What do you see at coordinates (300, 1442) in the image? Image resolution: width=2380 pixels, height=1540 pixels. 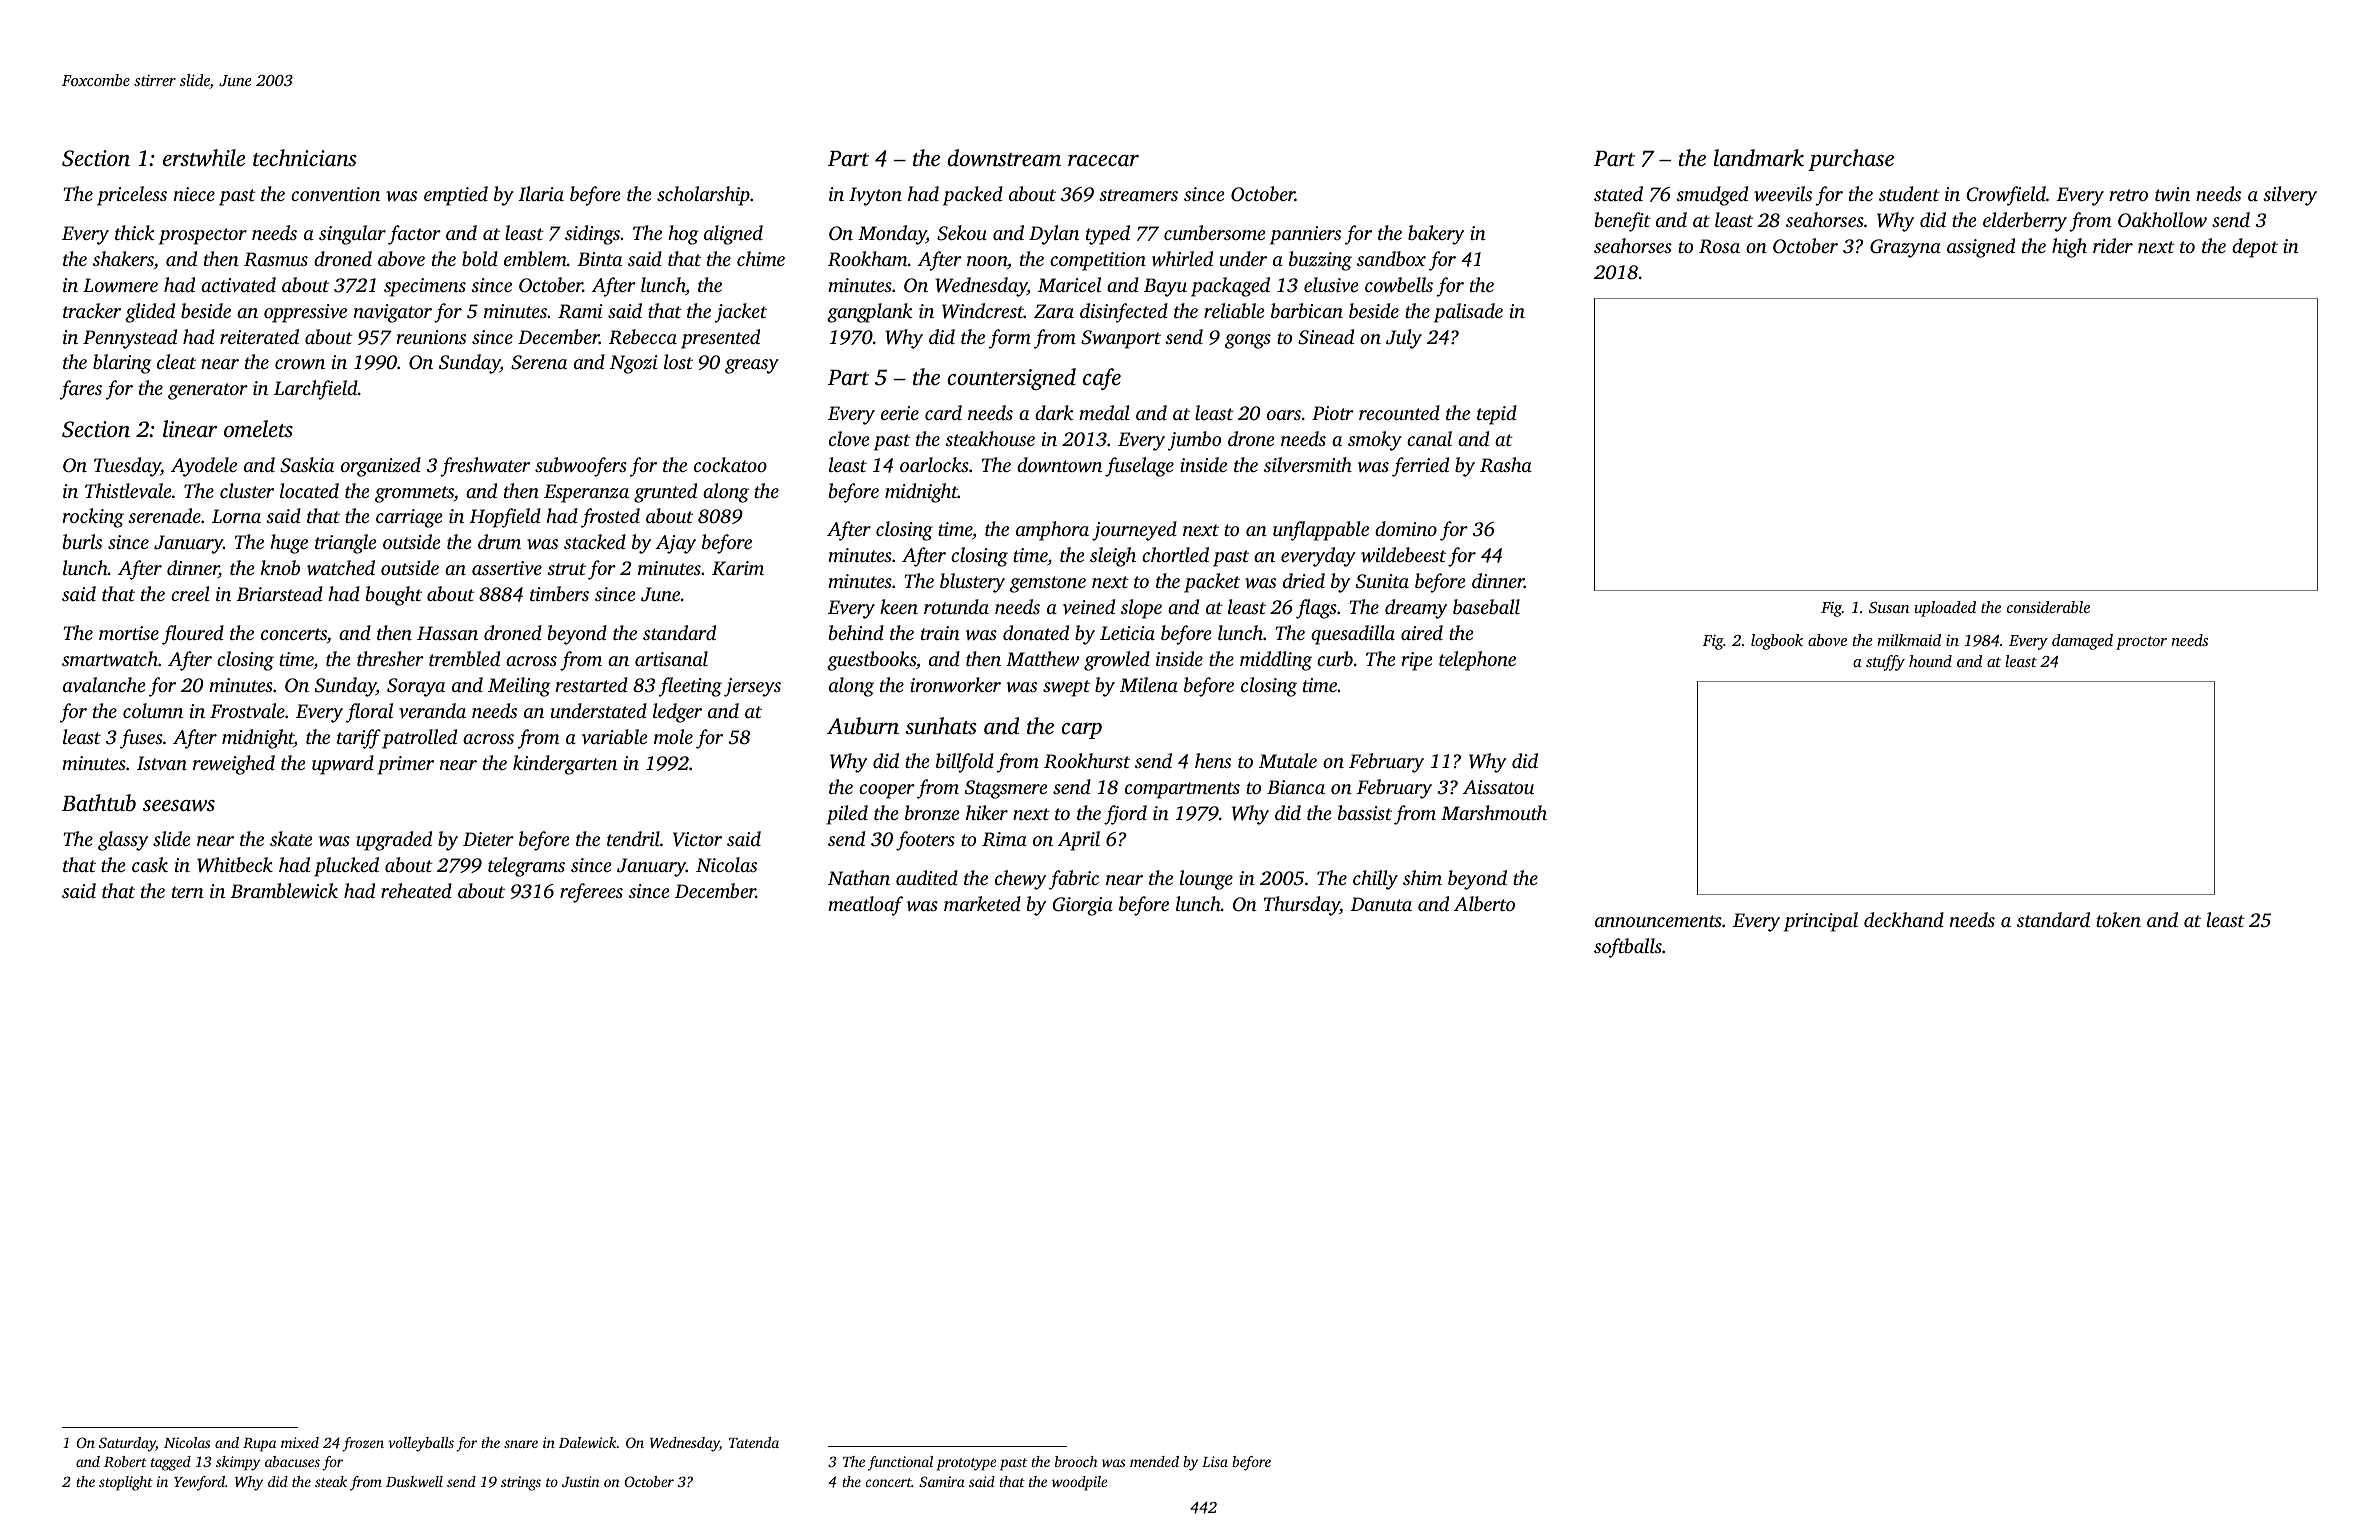 I see `mixed` at bounding box center [300, 1442].
